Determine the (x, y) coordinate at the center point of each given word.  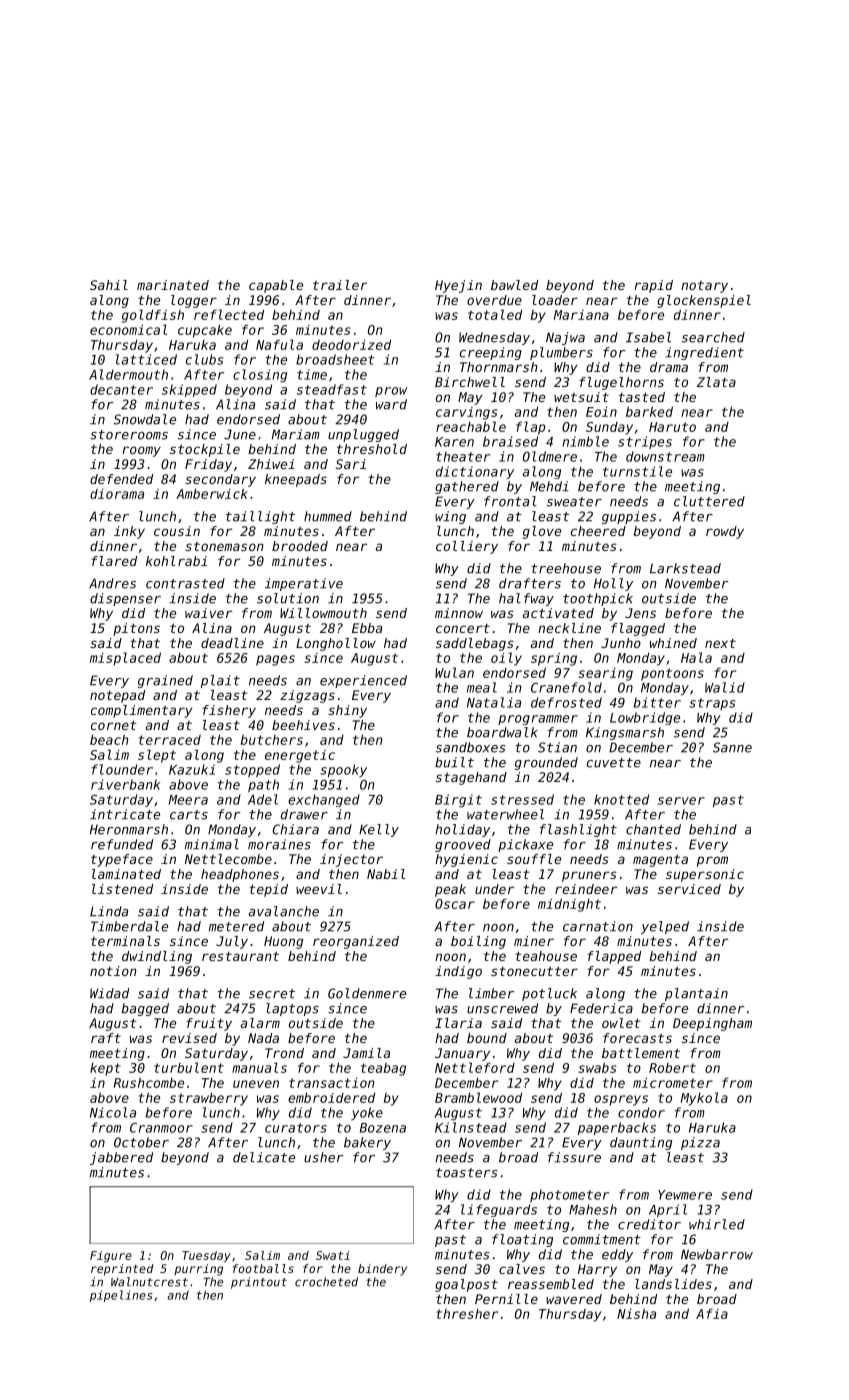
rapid (653, 286)
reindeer (586, 889)
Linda (109, 911)
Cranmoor (161, 1128)
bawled (514, 285)
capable (276, 286)
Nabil (386, 874)
